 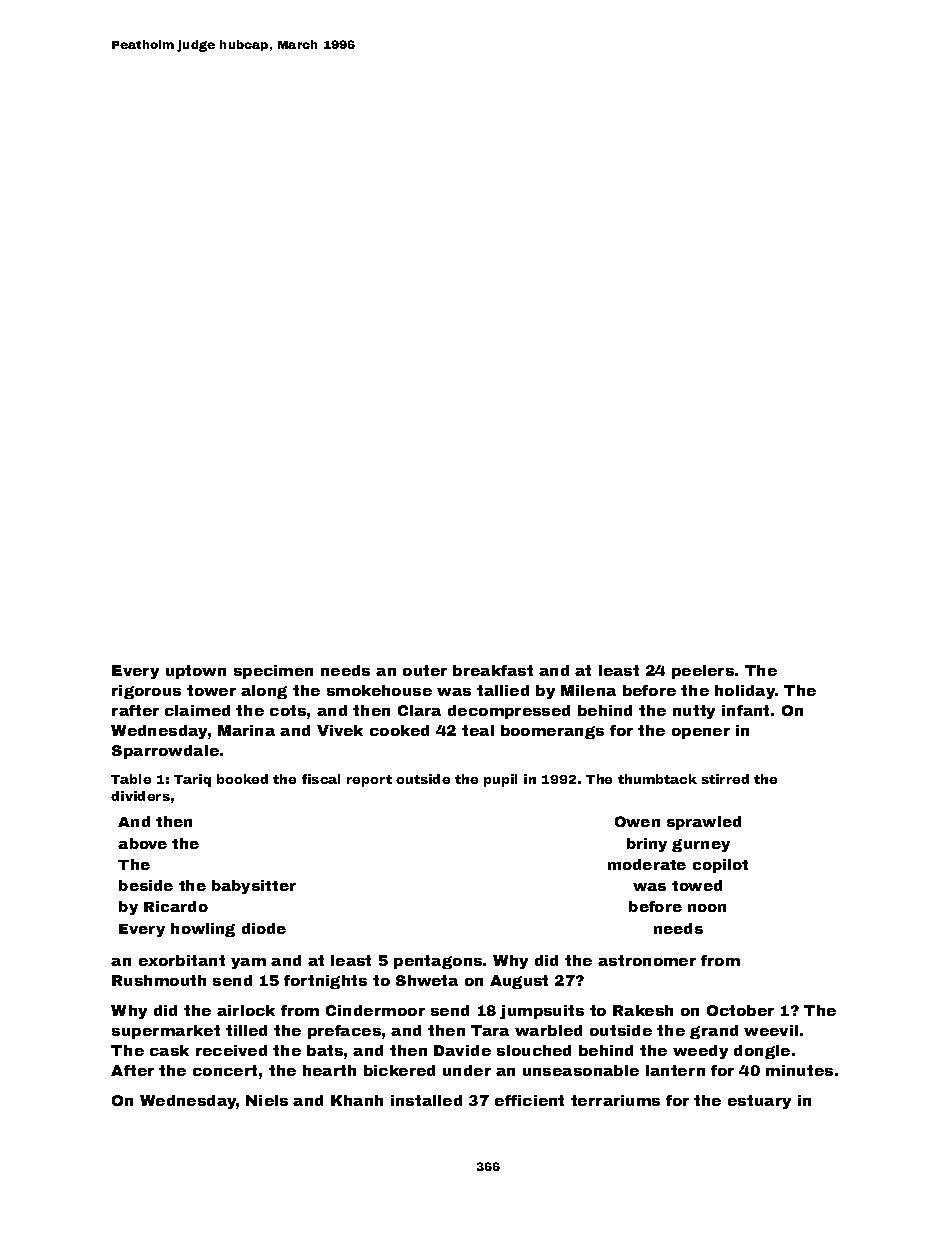 What do you see at coordinates (225, 1070) in the image?
I see `concert` at bounding box center [225, 1070].
